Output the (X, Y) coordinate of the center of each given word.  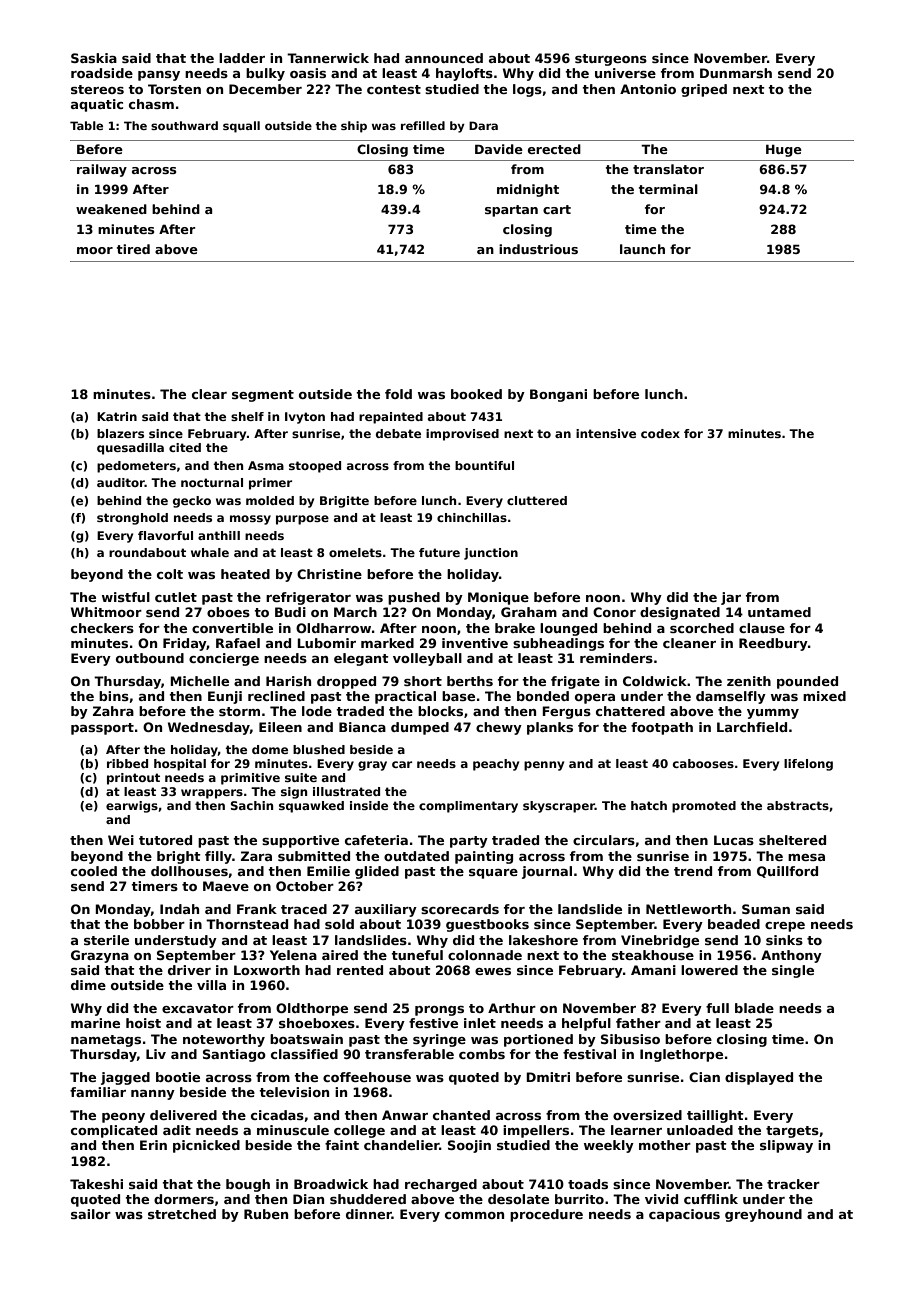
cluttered (537, 500)
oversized (647, 1115)
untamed (779, 612)
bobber (159, 924)
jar (731, 598)
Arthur (512, 1008)
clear (209, 394)
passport (102, 729)
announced (444, 58)
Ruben (266, 1214)
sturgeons (611, 60)
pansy (159, 76)
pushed (414, 598)
